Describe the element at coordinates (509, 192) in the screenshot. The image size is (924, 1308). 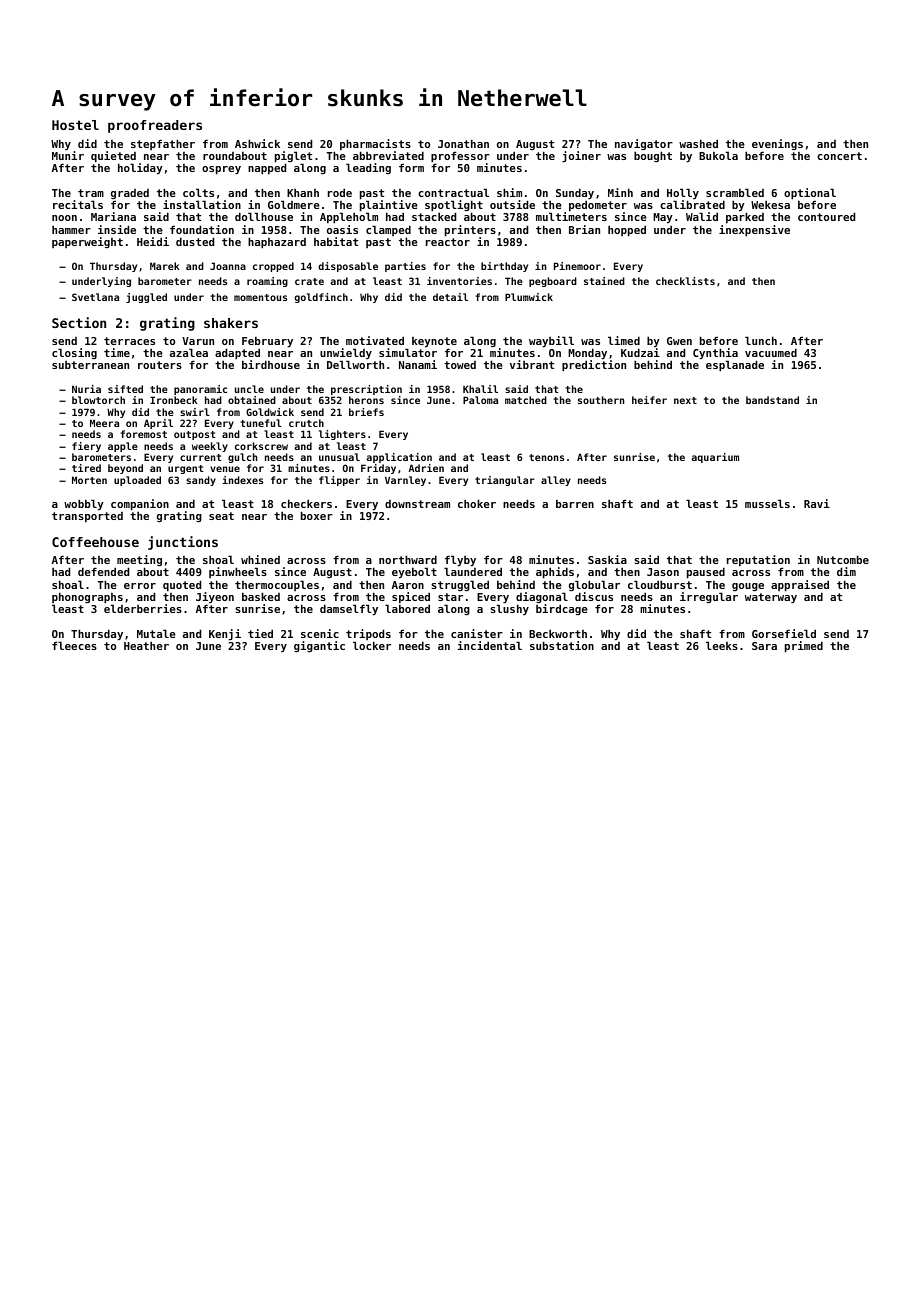
I see `shim` at that location.
